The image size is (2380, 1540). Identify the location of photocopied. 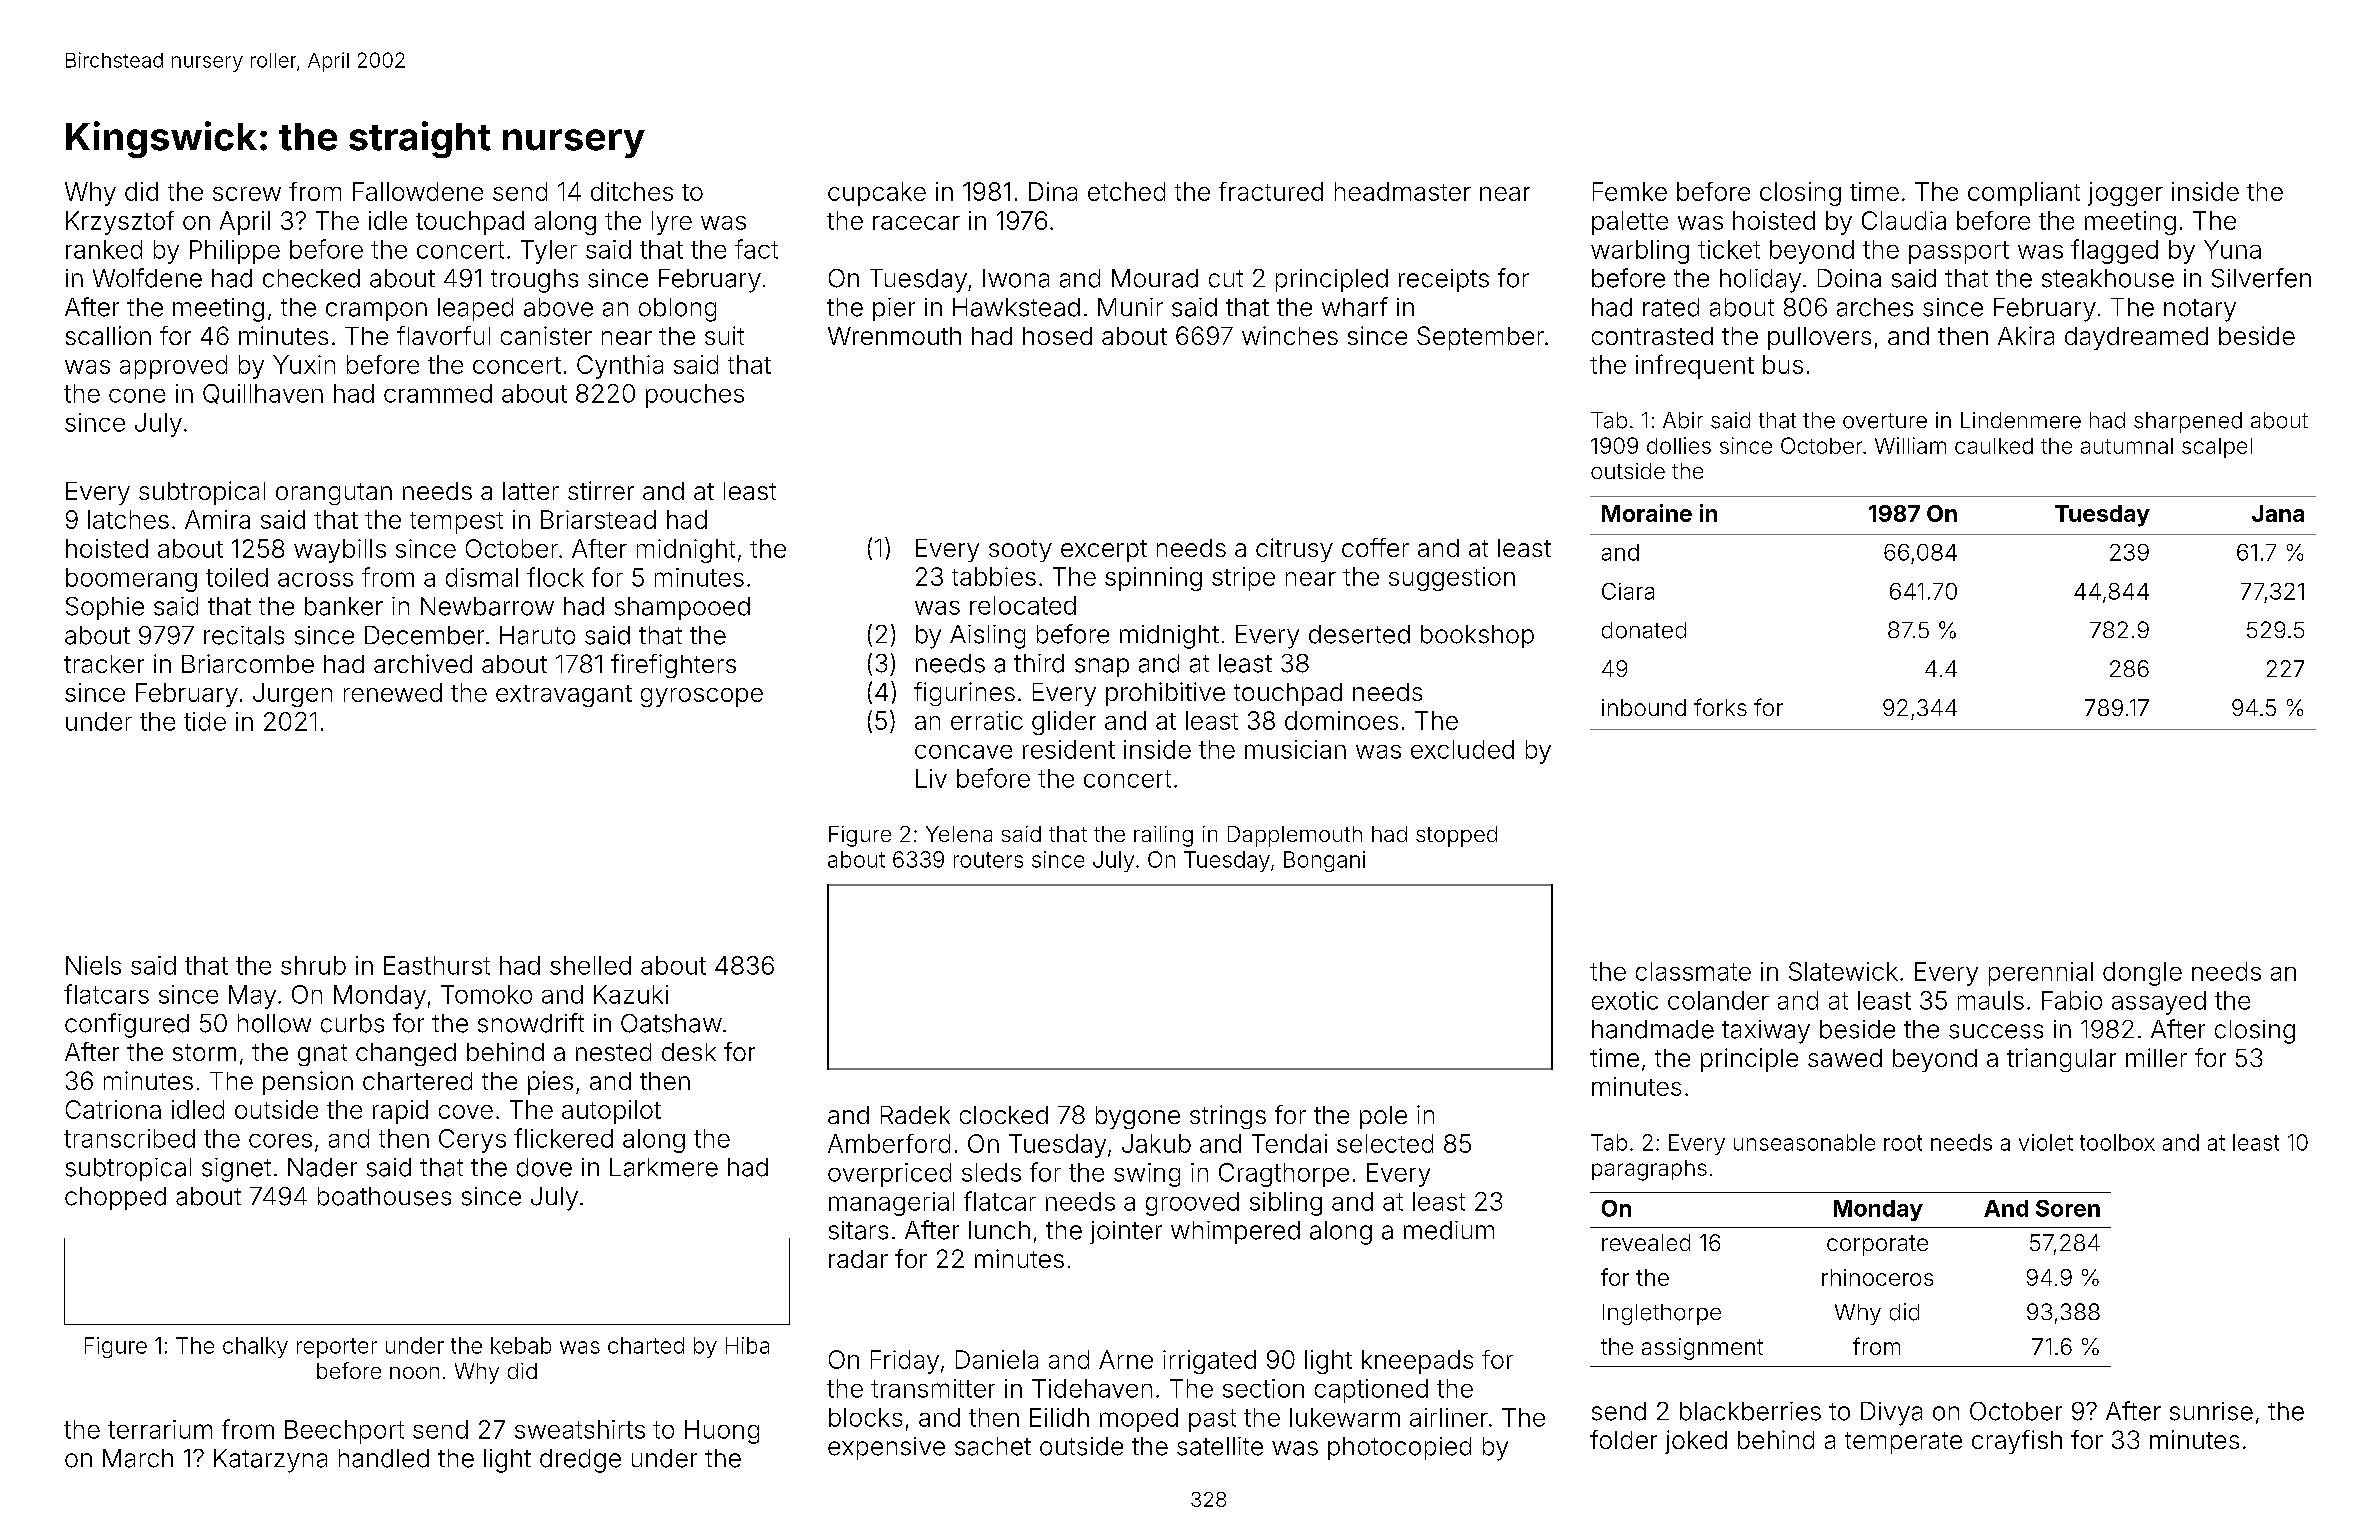
(1399, 1448).
